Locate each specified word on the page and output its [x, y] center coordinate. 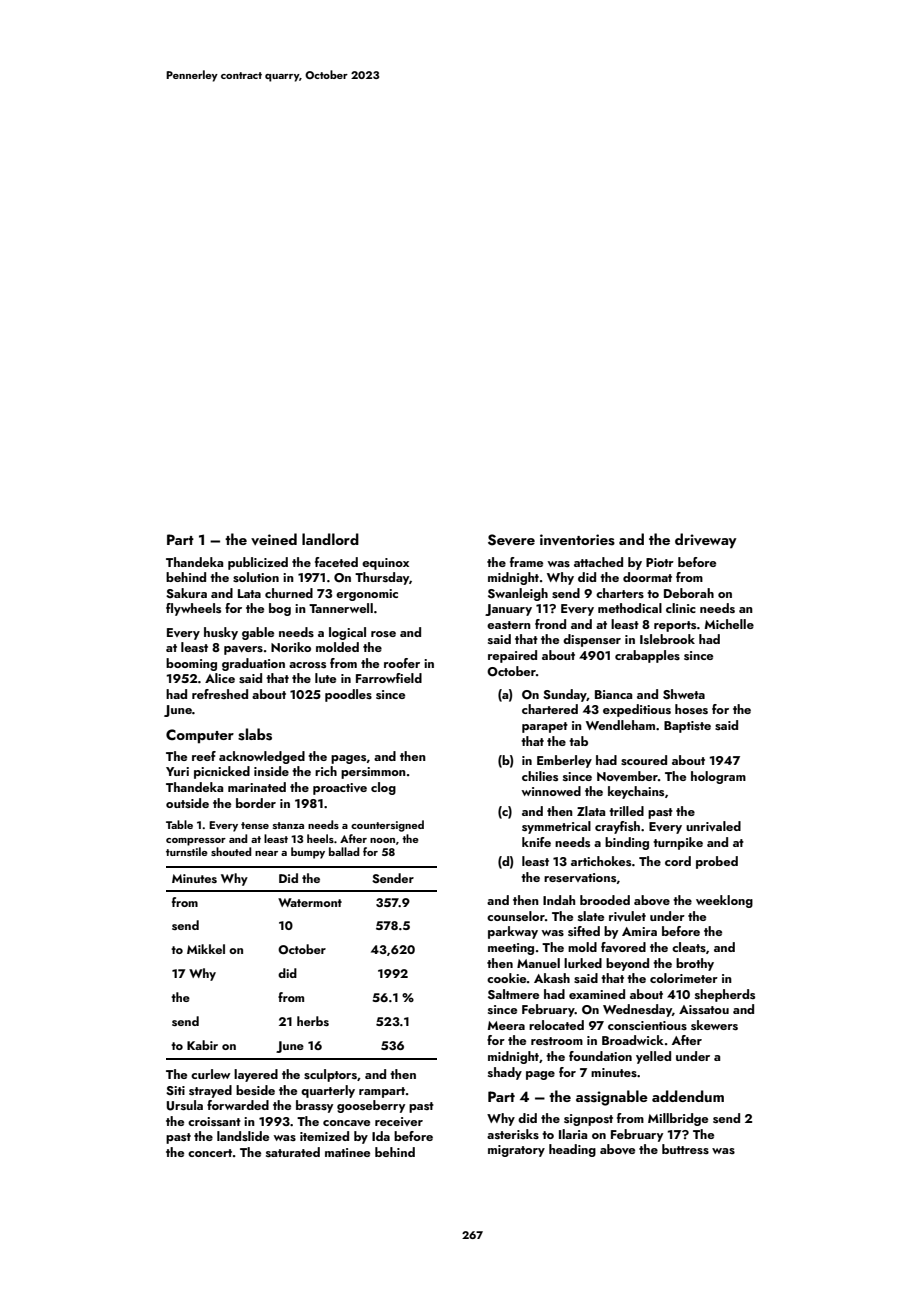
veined [274, 539]
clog [383, 788]
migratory [516, 1151]
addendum [688, 1096]
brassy [314, 1106]
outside [187, 803]
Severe [511, 540]
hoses [691, 709]
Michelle [729, 624]
